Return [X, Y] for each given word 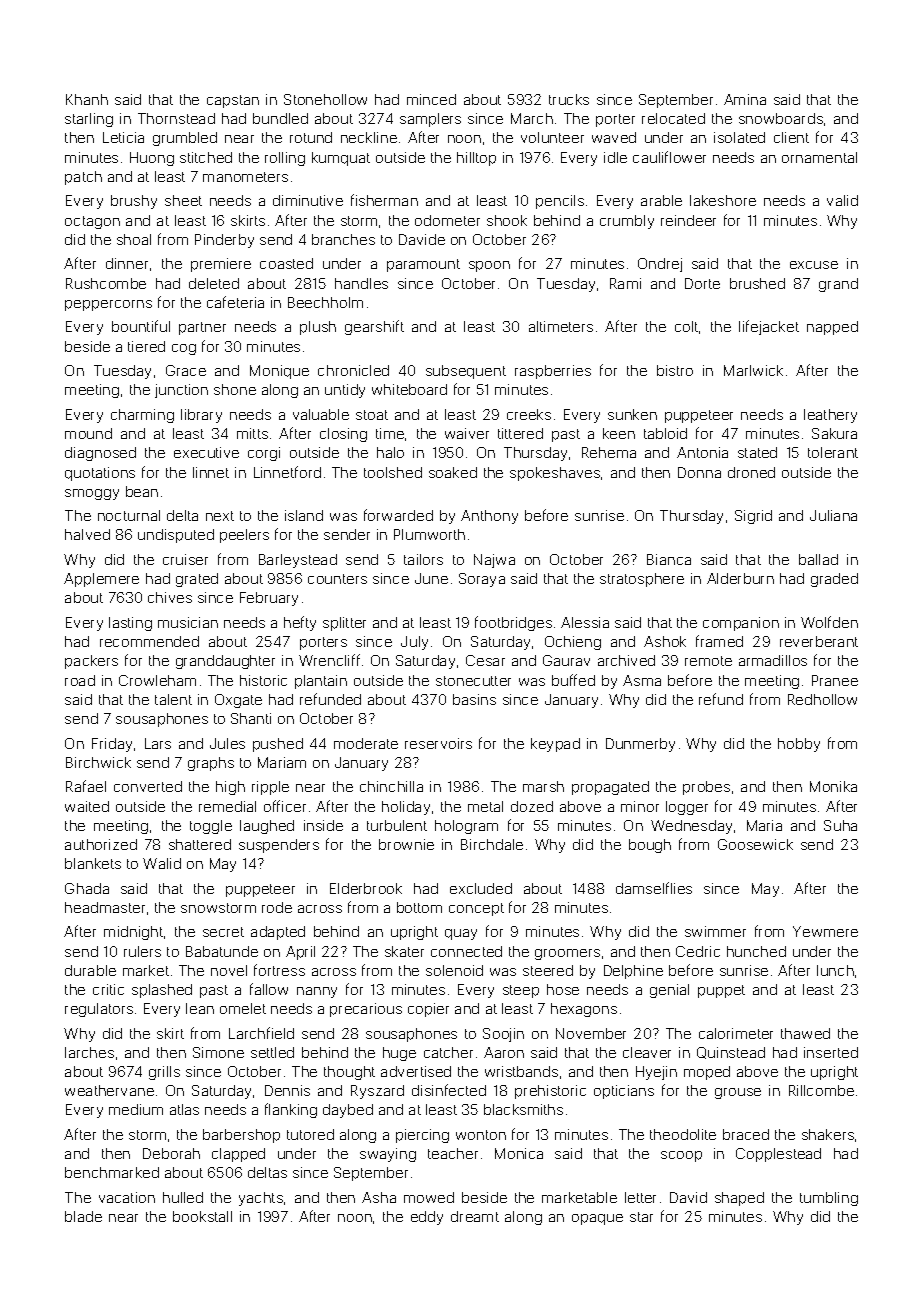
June [431, 578]
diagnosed [100, 454]
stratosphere [642, 580]
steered [548, 970]
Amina [745, 99]
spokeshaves [555, 474]
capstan [233, 101]
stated [757, 452]
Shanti [251, 718]
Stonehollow [325, 99]
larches [89, 1052]
